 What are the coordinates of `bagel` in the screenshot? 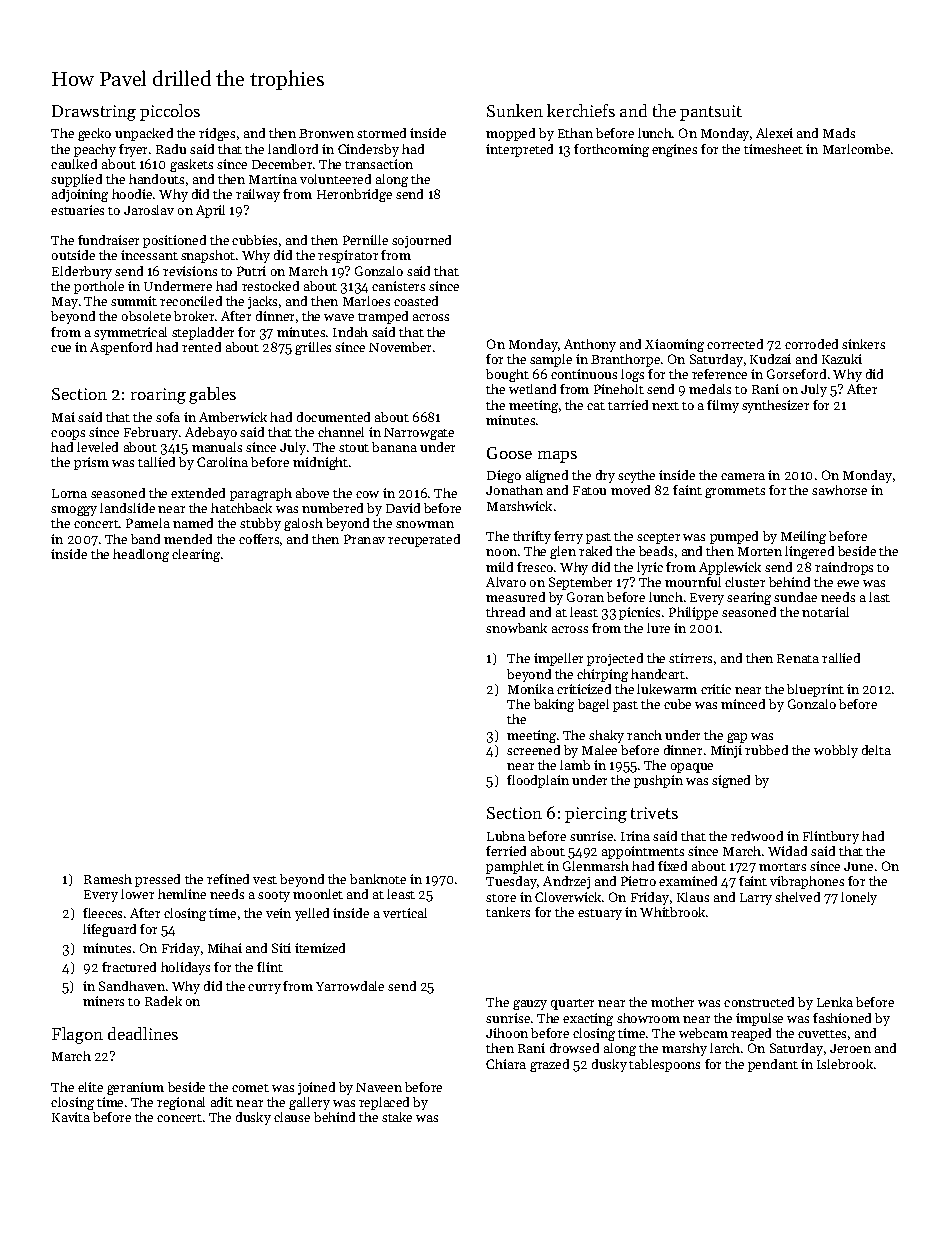 It's located at (593, 705).
